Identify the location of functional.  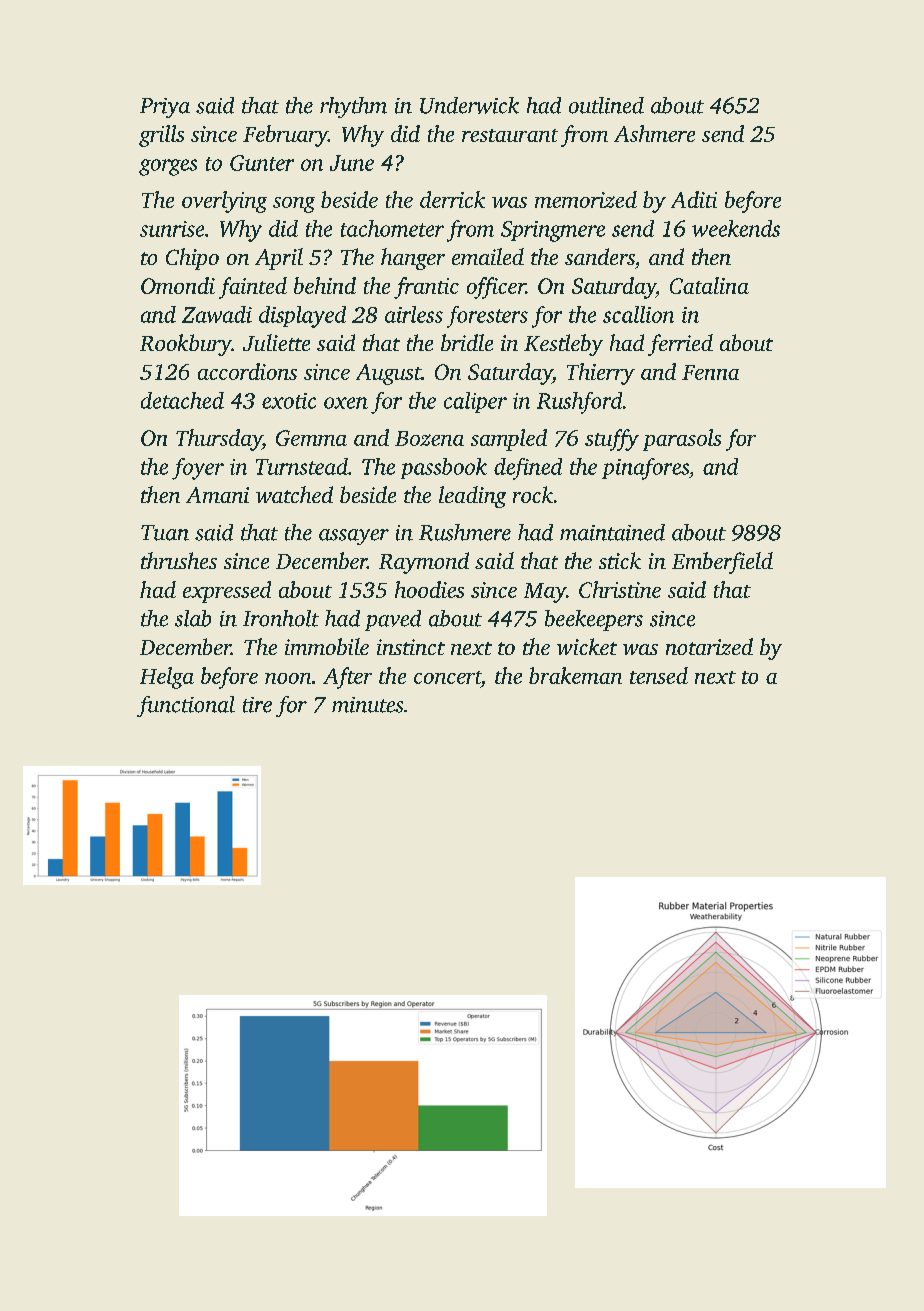
(186, 706).
